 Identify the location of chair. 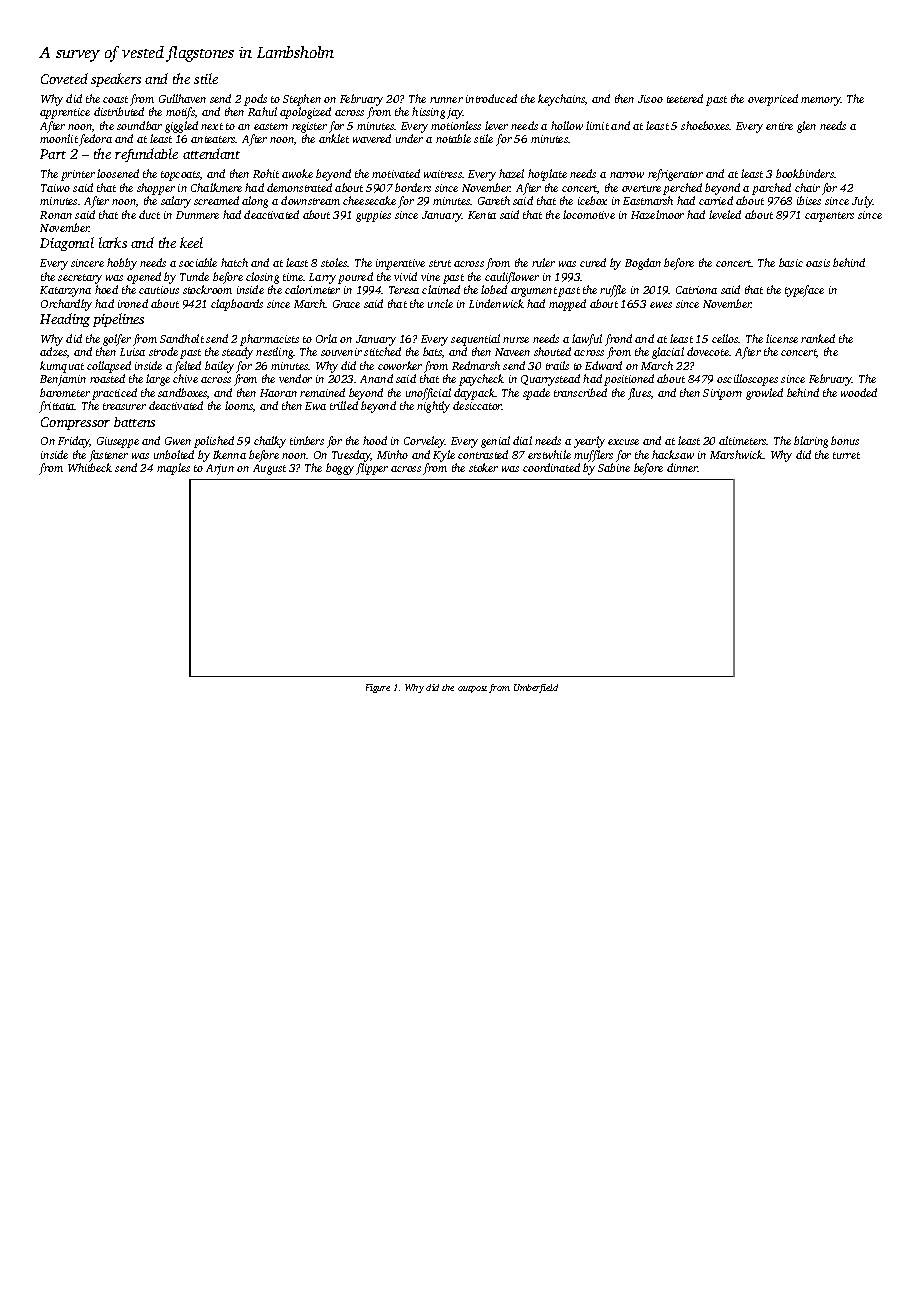
(807, 187).
